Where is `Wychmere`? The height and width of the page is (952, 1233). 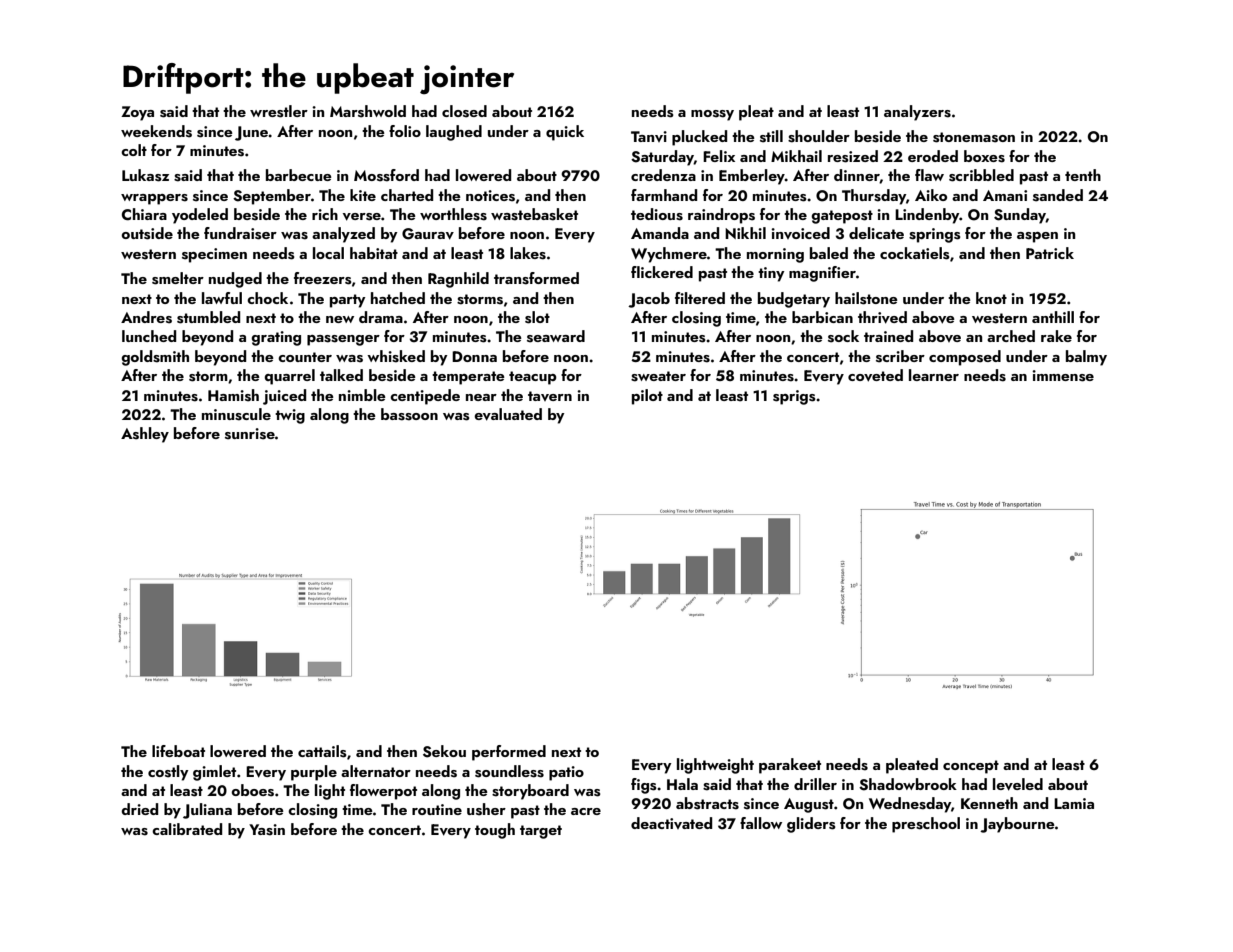 Wychmere is located at coordinates (669, 255).
